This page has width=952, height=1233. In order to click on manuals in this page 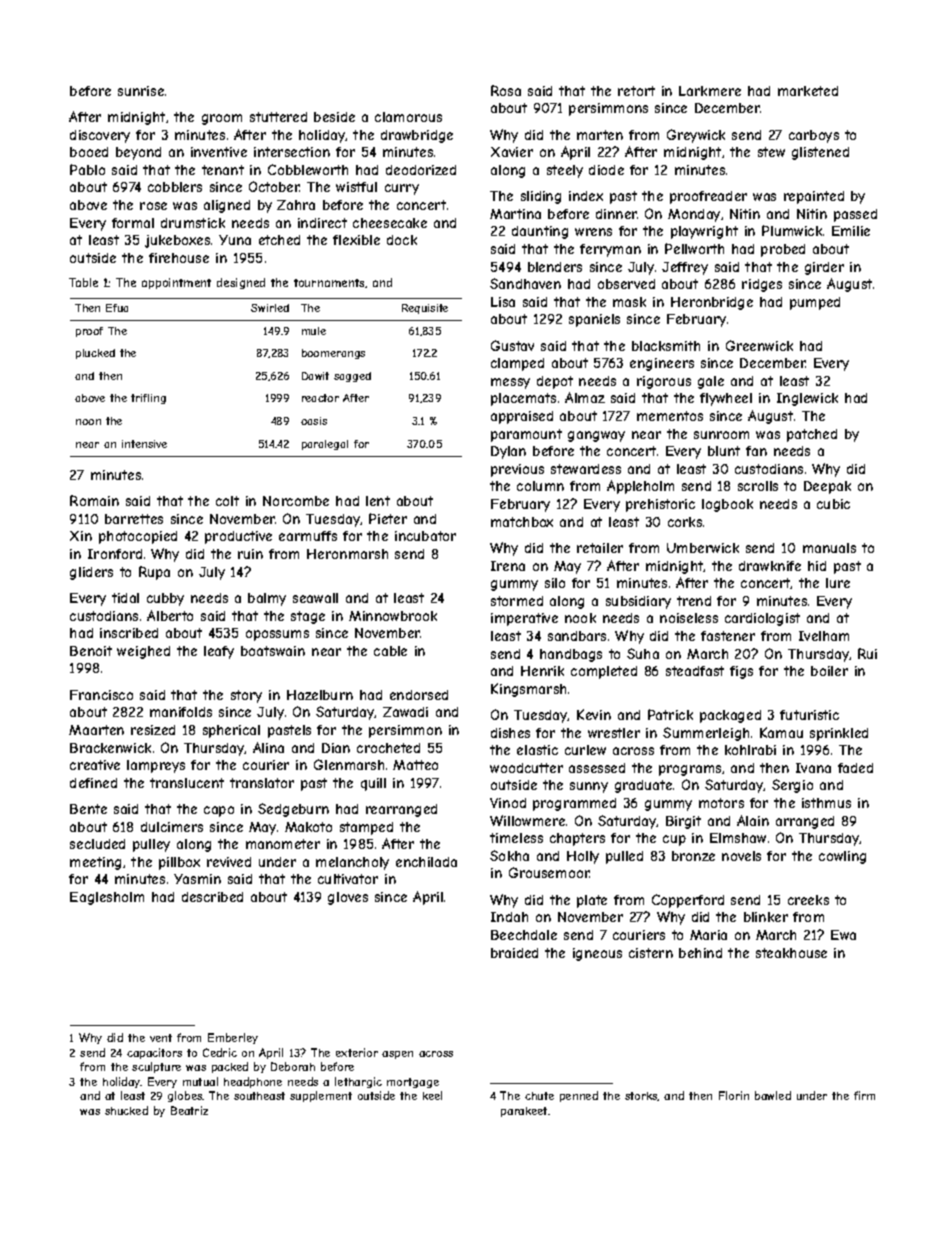, I will do `click(829, 548)`.
